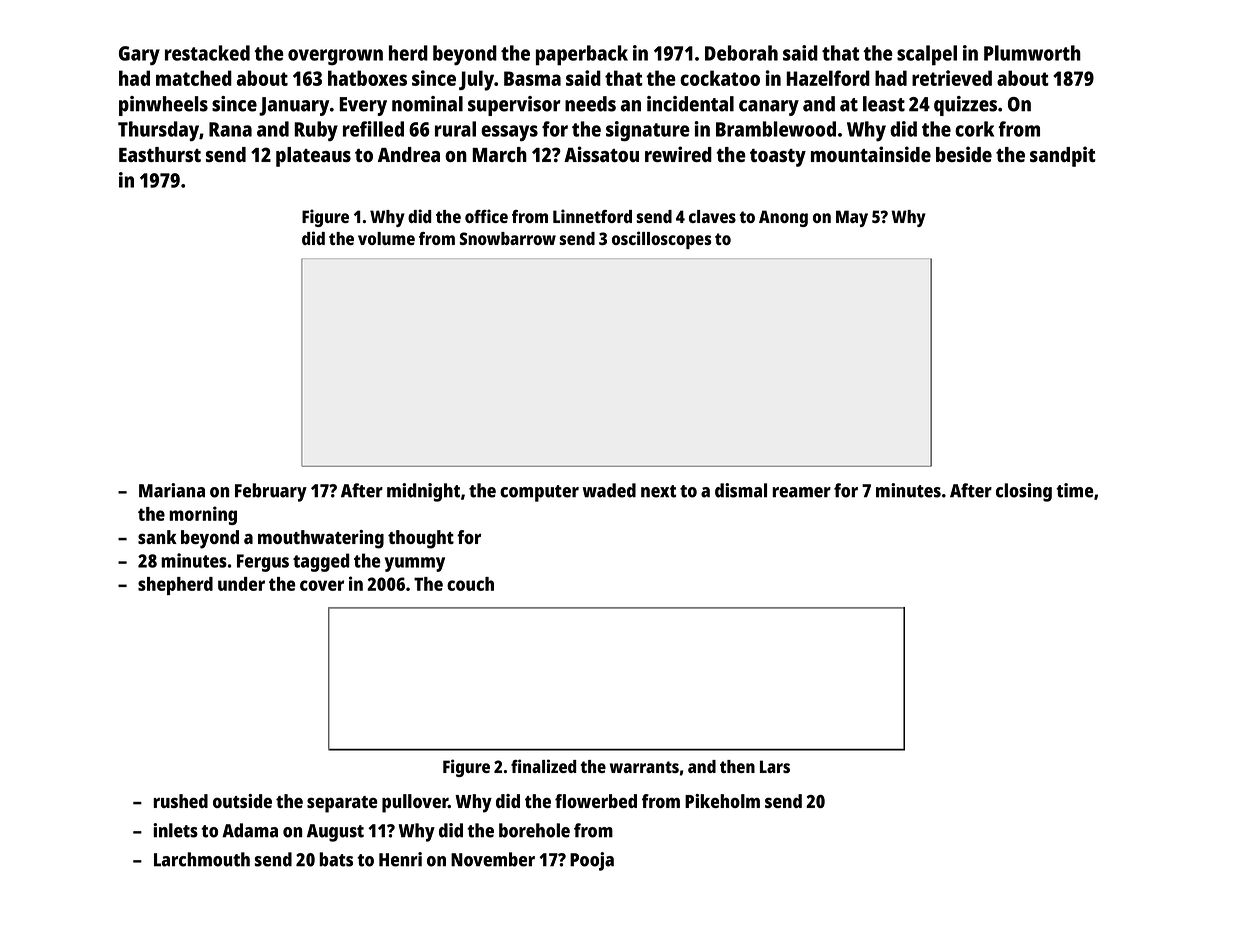 This page has width=1233, height=952. Describe the element at coordinates (373, 129) in the page. I see `refilled` at that location.
